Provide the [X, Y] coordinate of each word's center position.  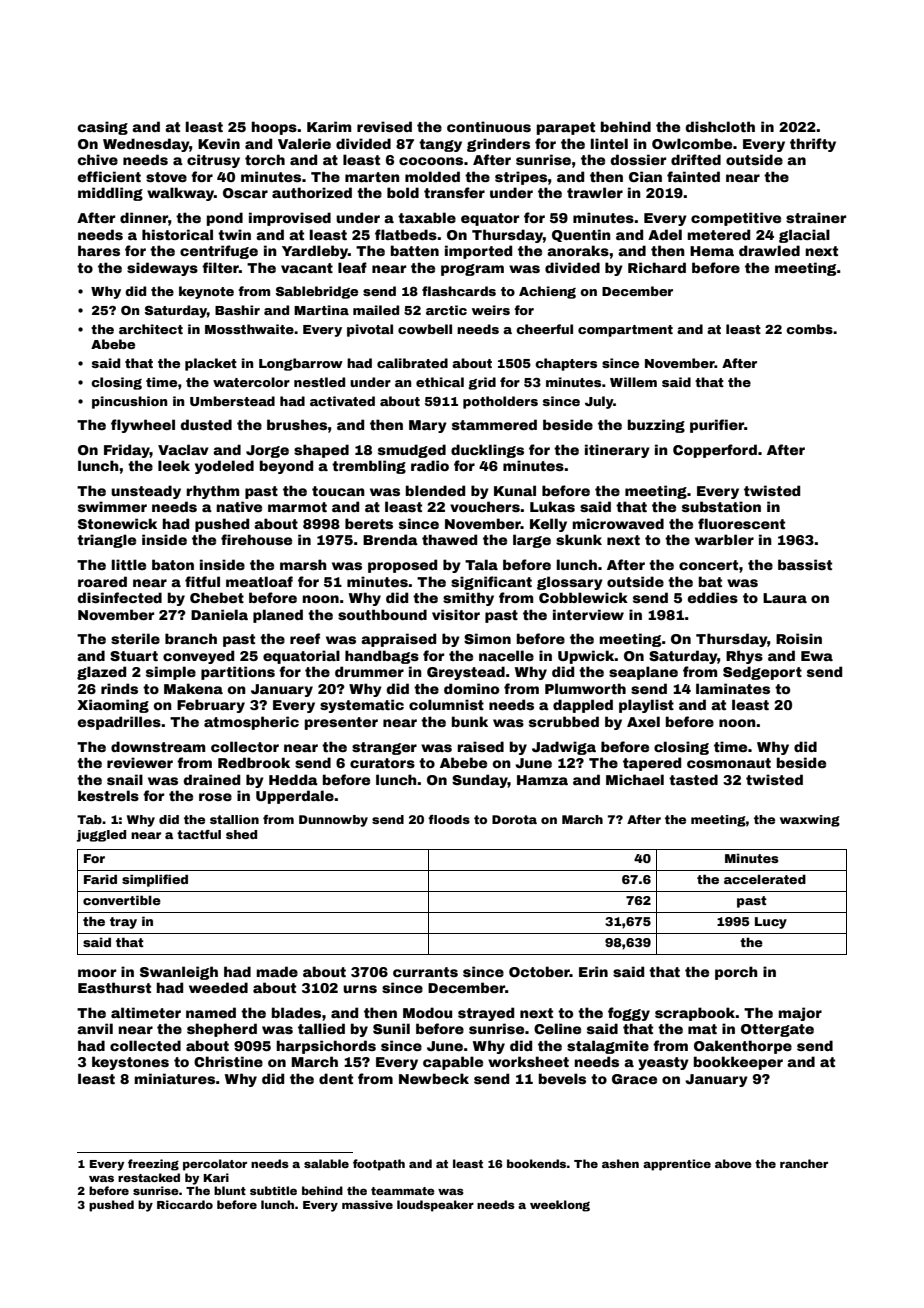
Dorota [514, 819]
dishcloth [720, 126]
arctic [446, 310]
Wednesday [146, 145]
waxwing [810, 821]
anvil [95, 1028]
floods [449, 819]
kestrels [108, 795]
